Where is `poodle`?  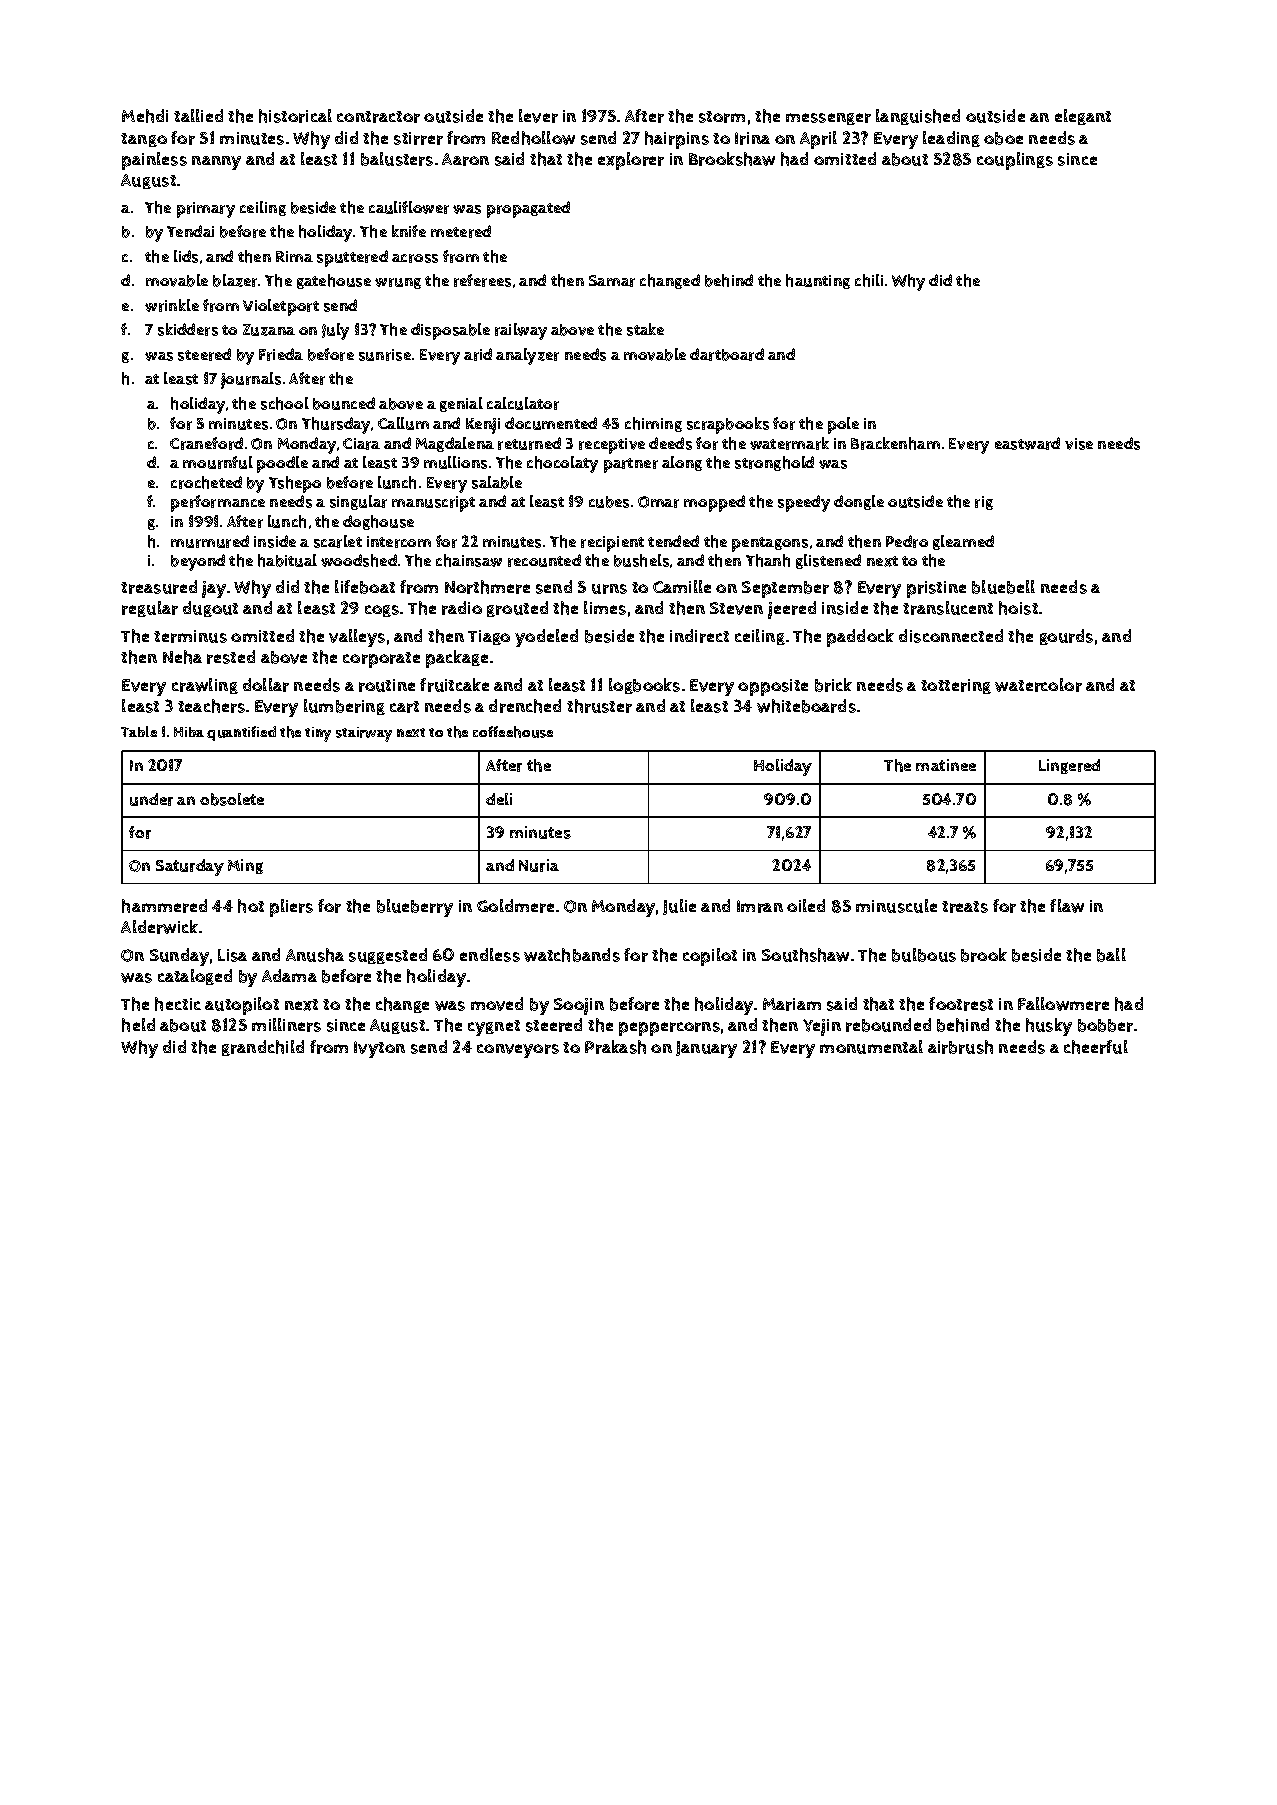 poodle is located at coordinates (282, 464).
